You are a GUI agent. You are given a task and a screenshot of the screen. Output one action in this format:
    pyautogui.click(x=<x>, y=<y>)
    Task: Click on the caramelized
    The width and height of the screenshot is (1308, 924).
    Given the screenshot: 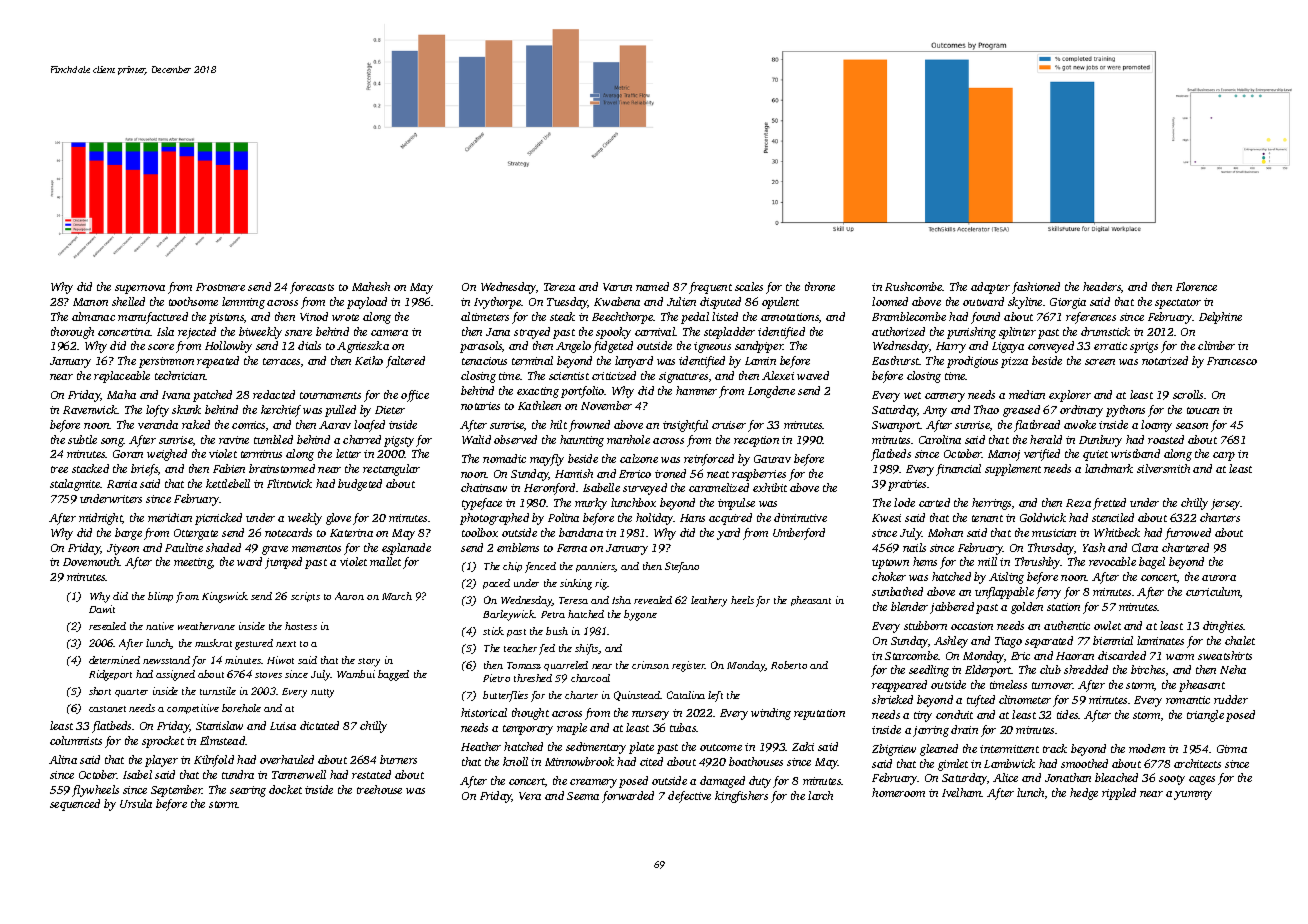 What is the action you would take?
    pyautogui.click(x=719, y=487)
